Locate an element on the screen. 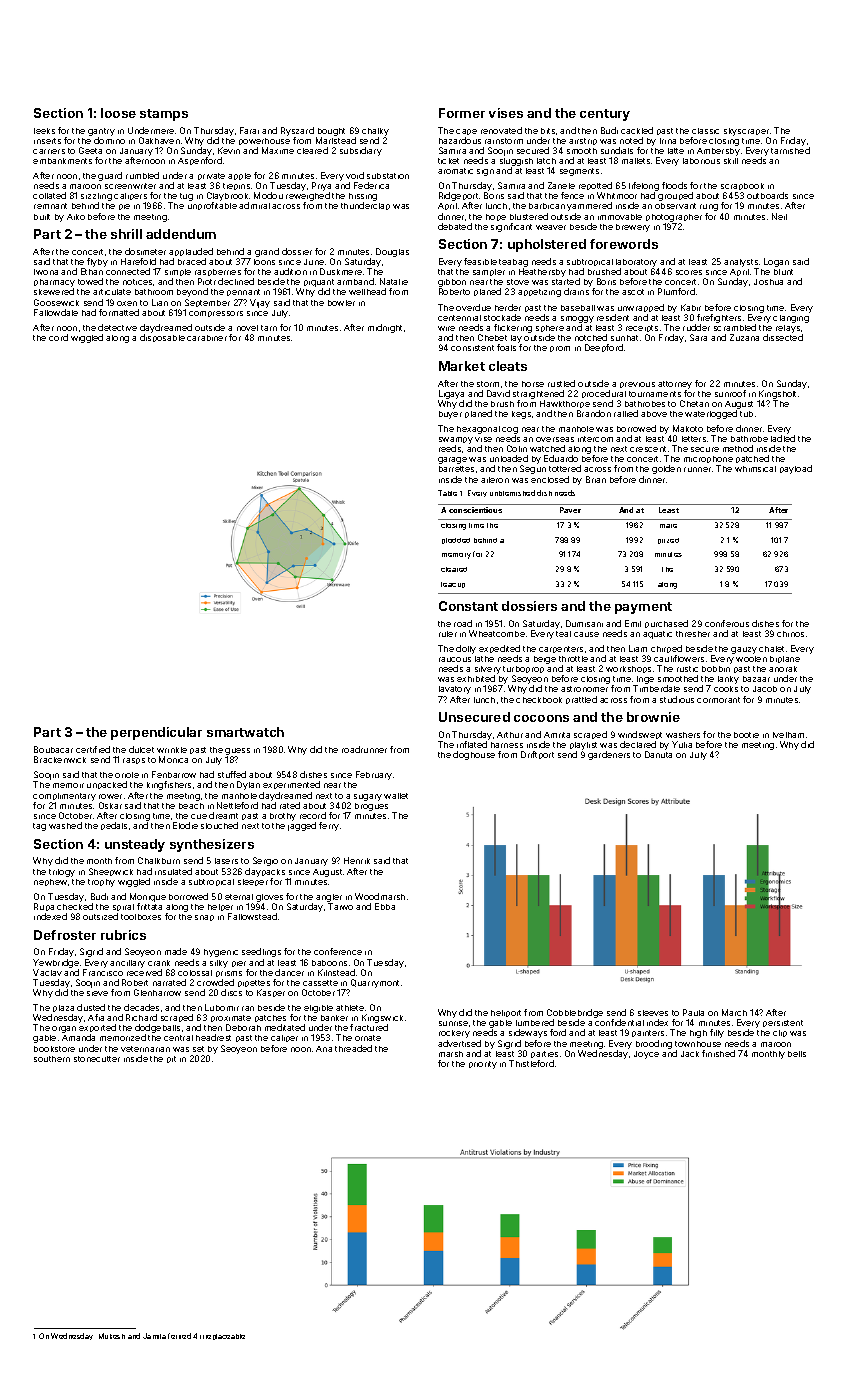 This screenshot has height=1400, width=849. doghouse is located at coordinates (474, 755).
